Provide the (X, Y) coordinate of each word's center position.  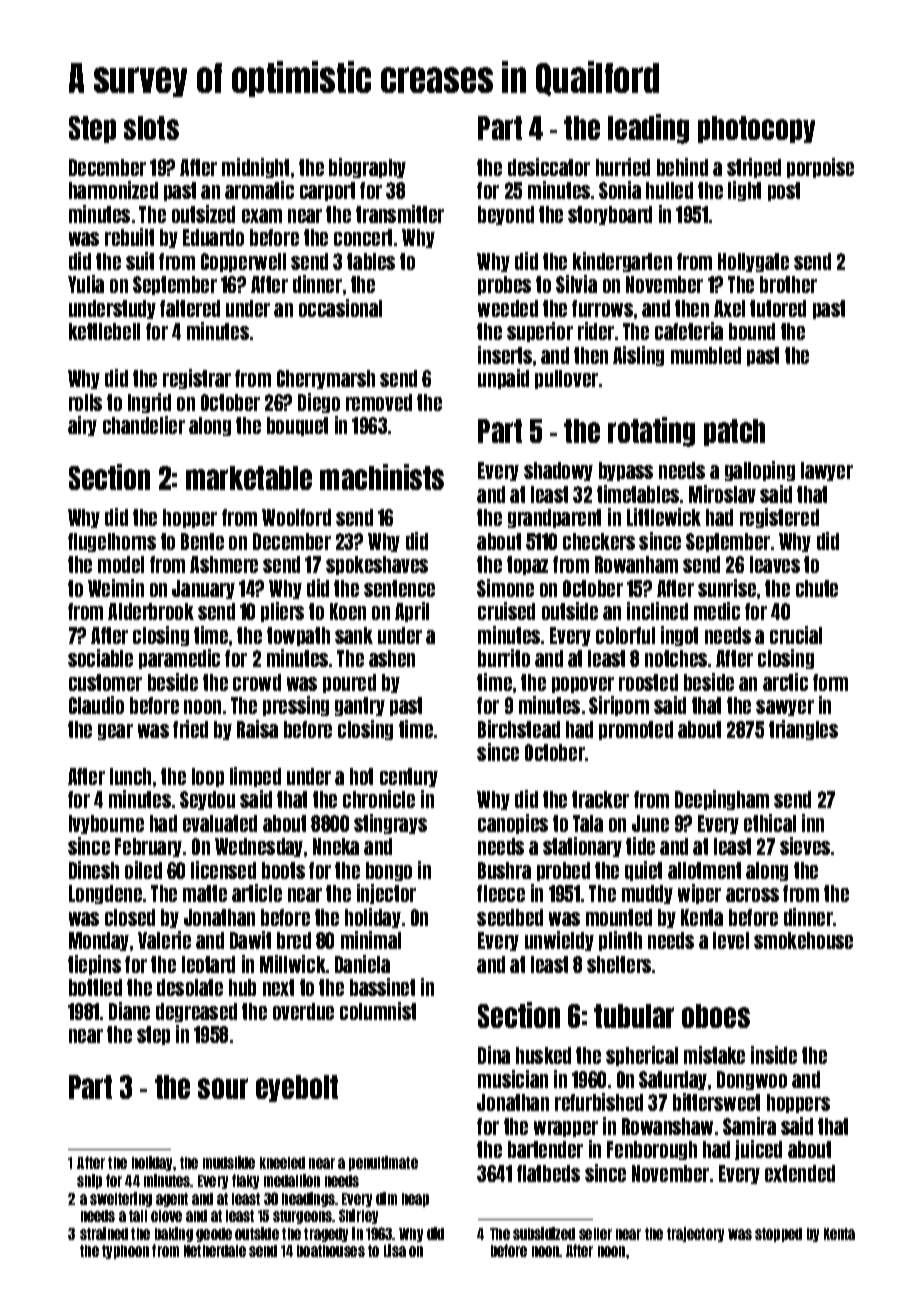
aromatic (259, 190)
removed (379, 402)
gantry (360, 706)
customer (105, 682)
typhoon (125, 1252)
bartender (545, 1149)
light (744, 191)
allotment (704, 870)
